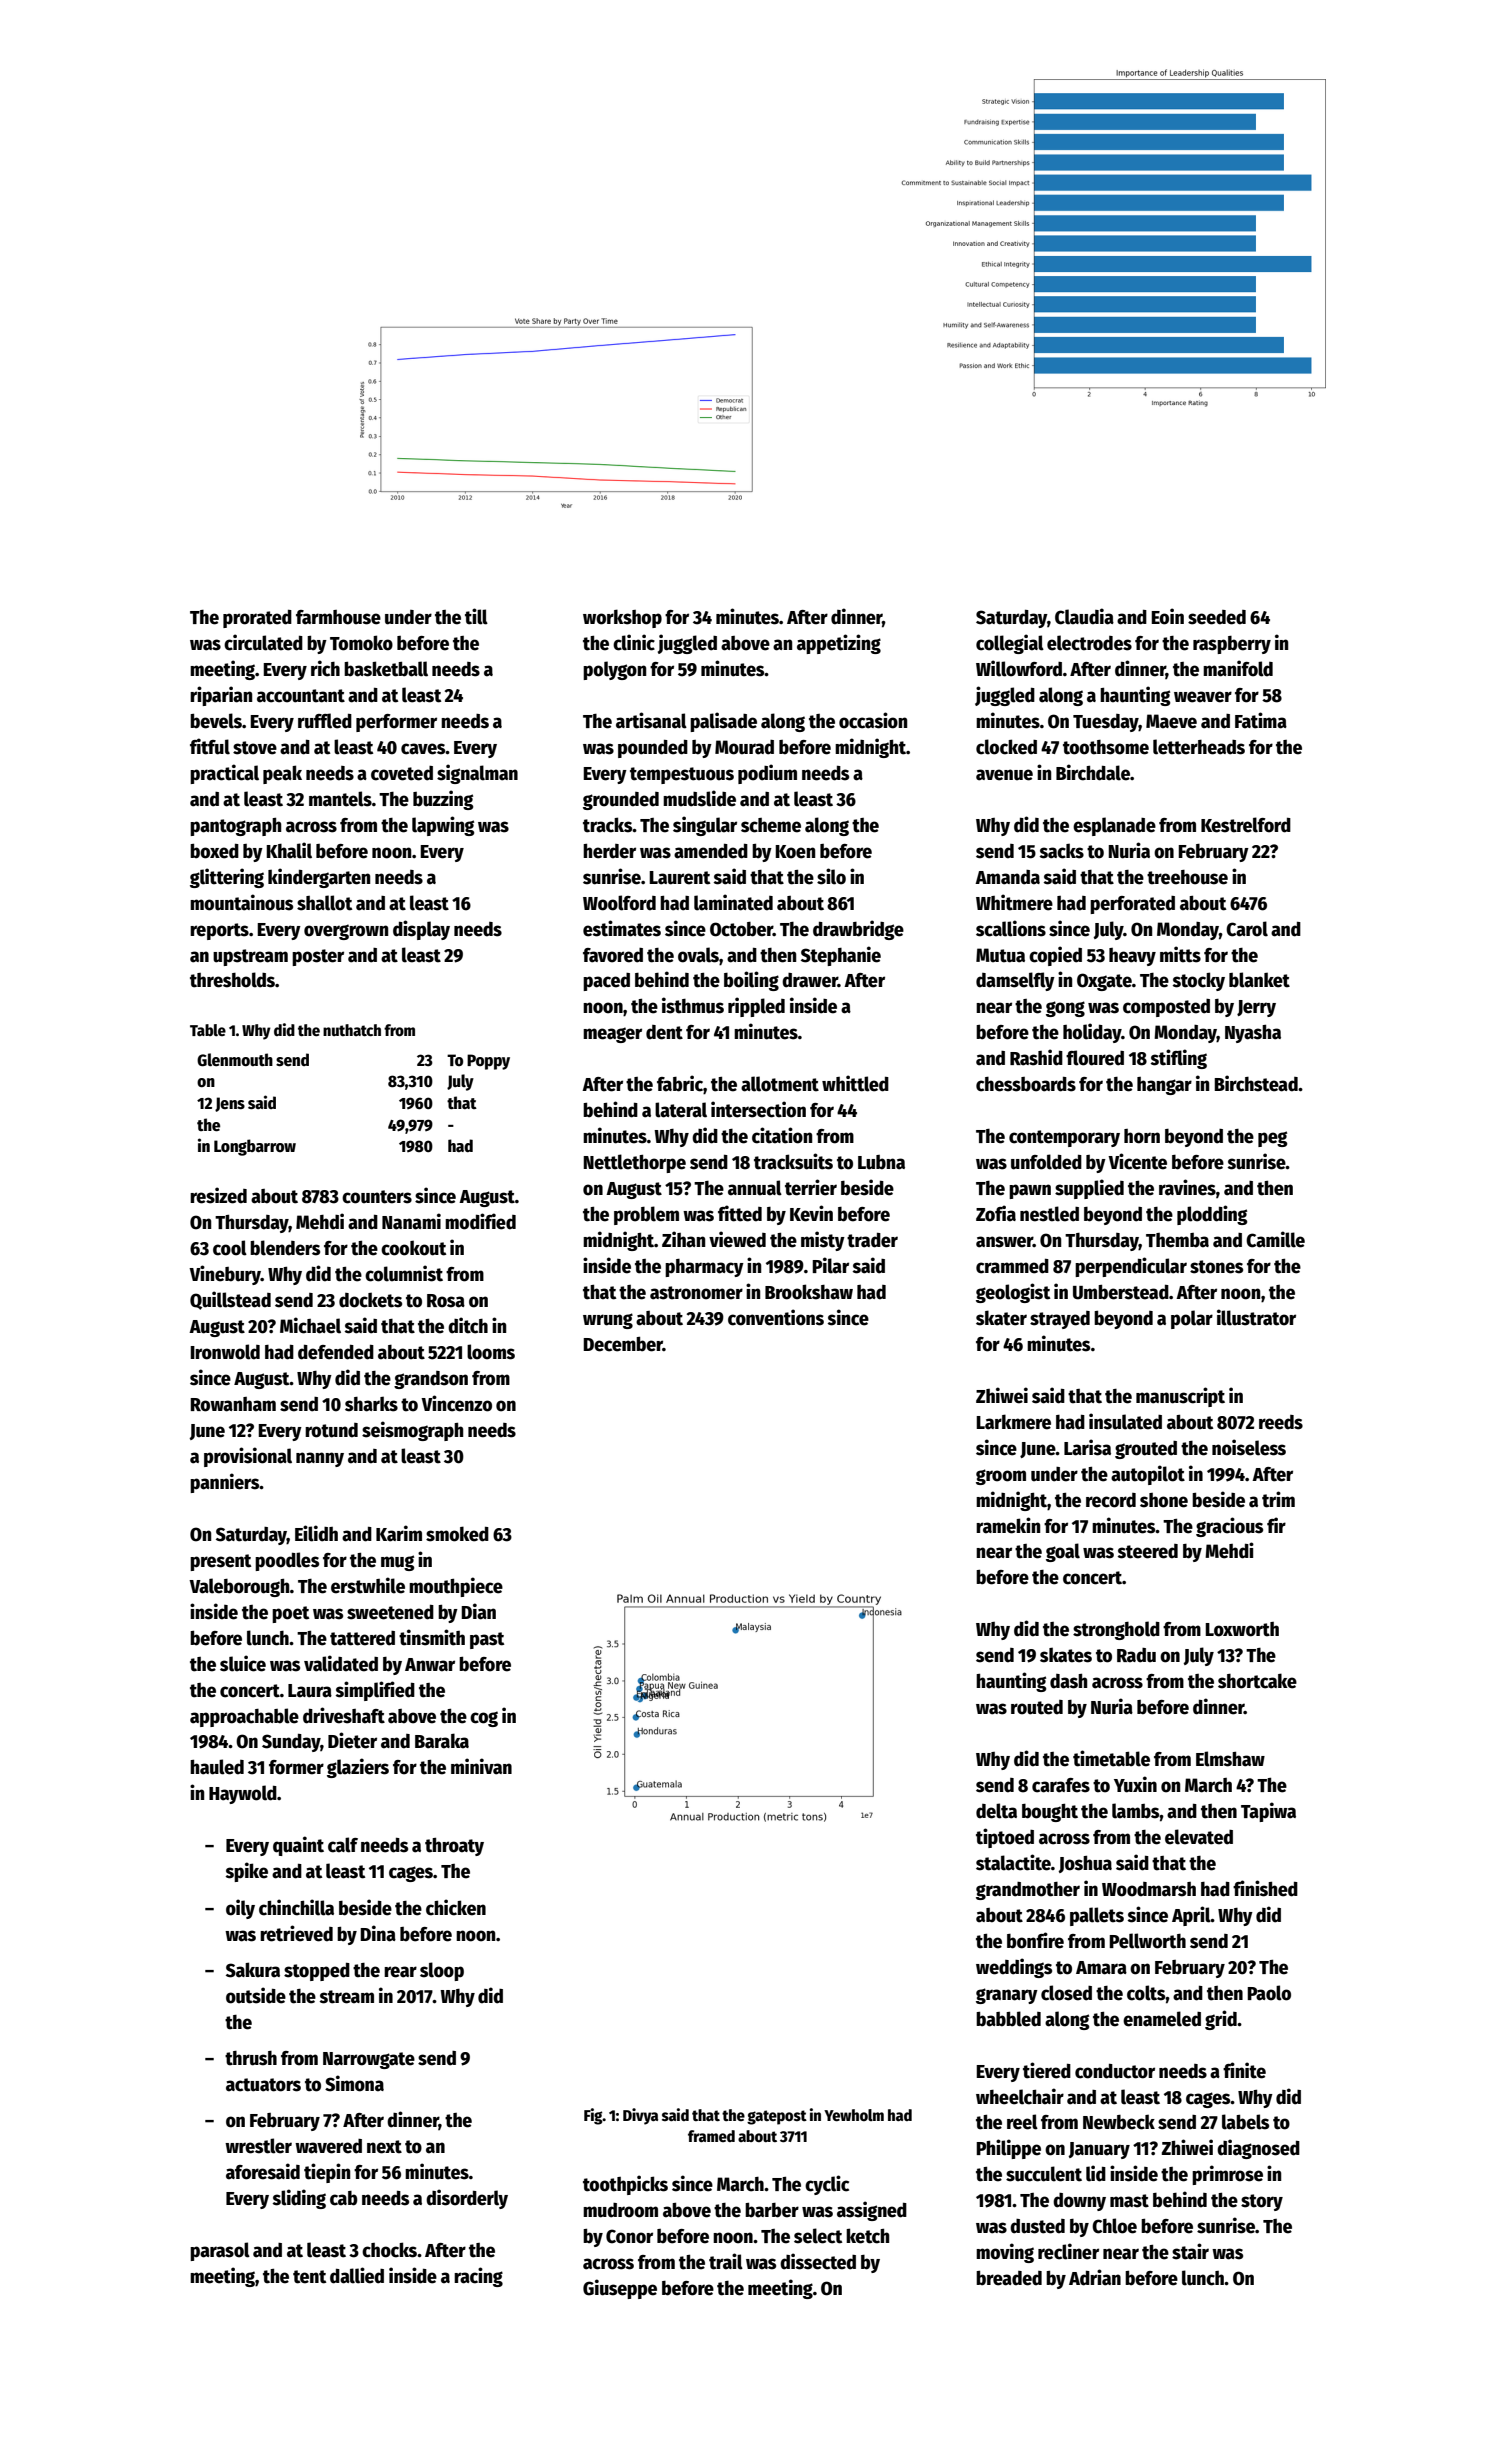 The width and height of the document is (1496, 2464). Describe the element at coordinates (646, 1215) in the document. I see `problem` at that location.
